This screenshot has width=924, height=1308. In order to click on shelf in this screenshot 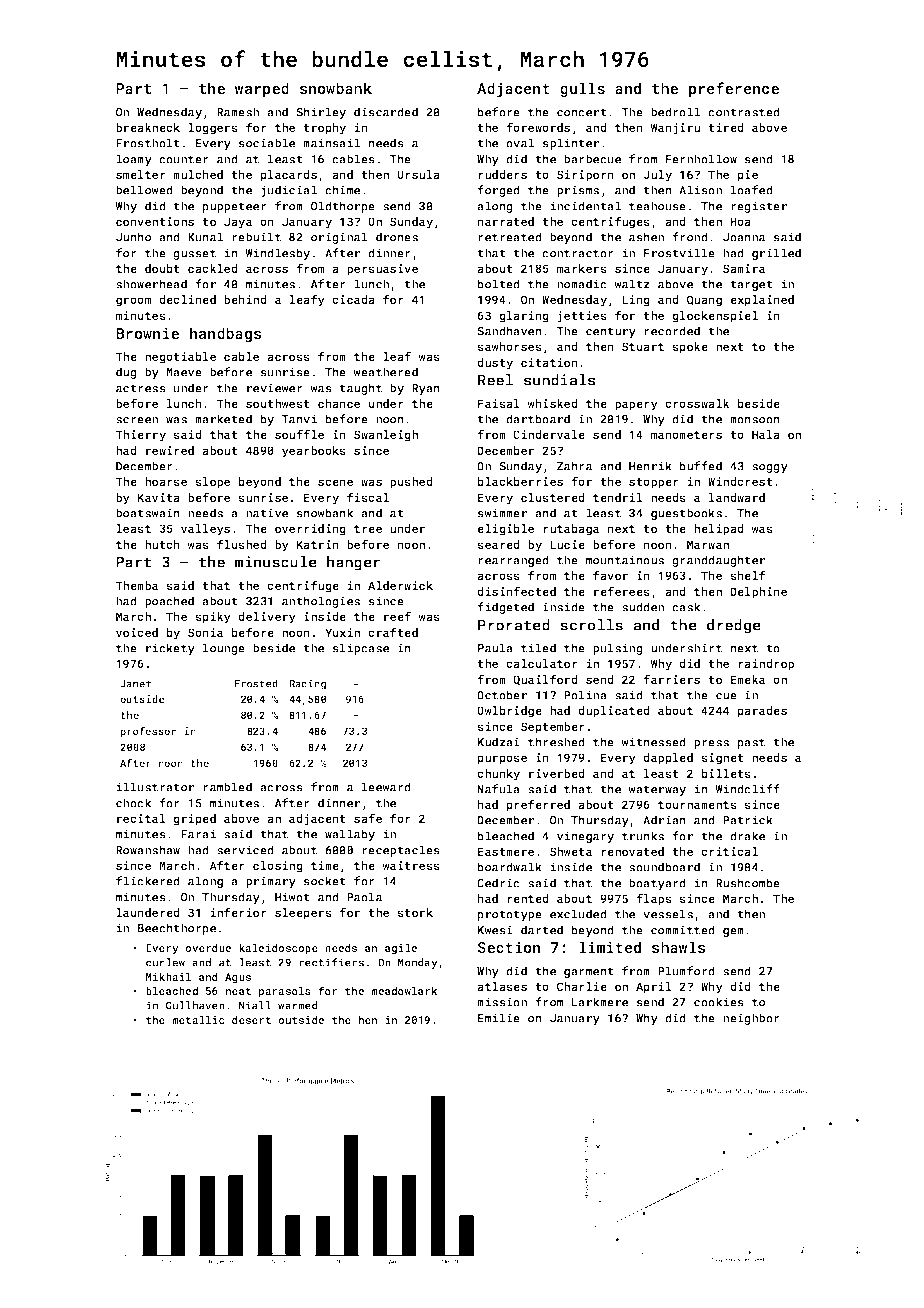, I will do `click(748, 575)`.
